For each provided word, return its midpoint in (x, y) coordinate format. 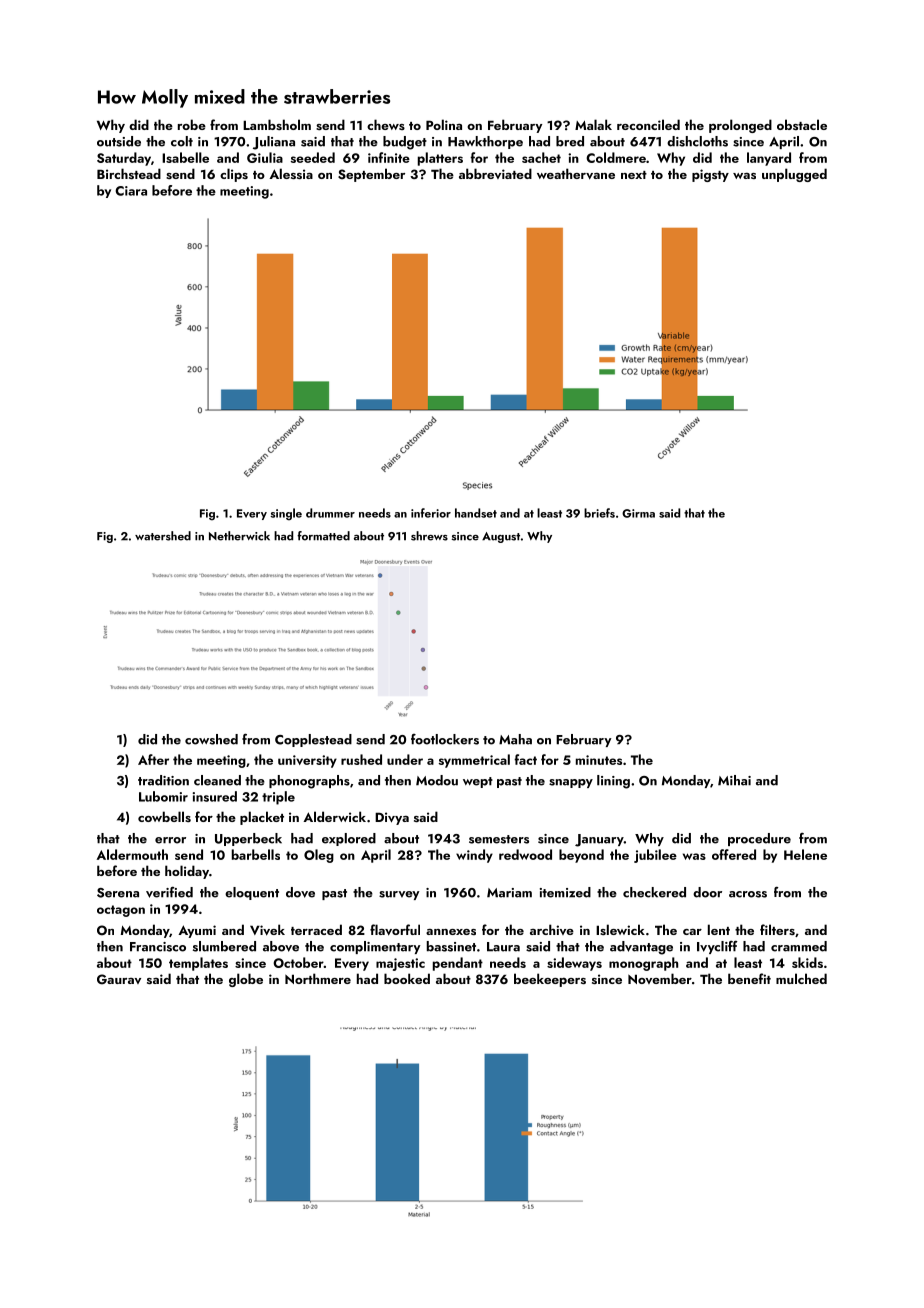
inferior (431, 513)
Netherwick (239, 536)
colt (182, 141)
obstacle (802, 124)
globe (246, 980)
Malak (593, 124)
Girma (638, 513)
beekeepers (550, 980)
